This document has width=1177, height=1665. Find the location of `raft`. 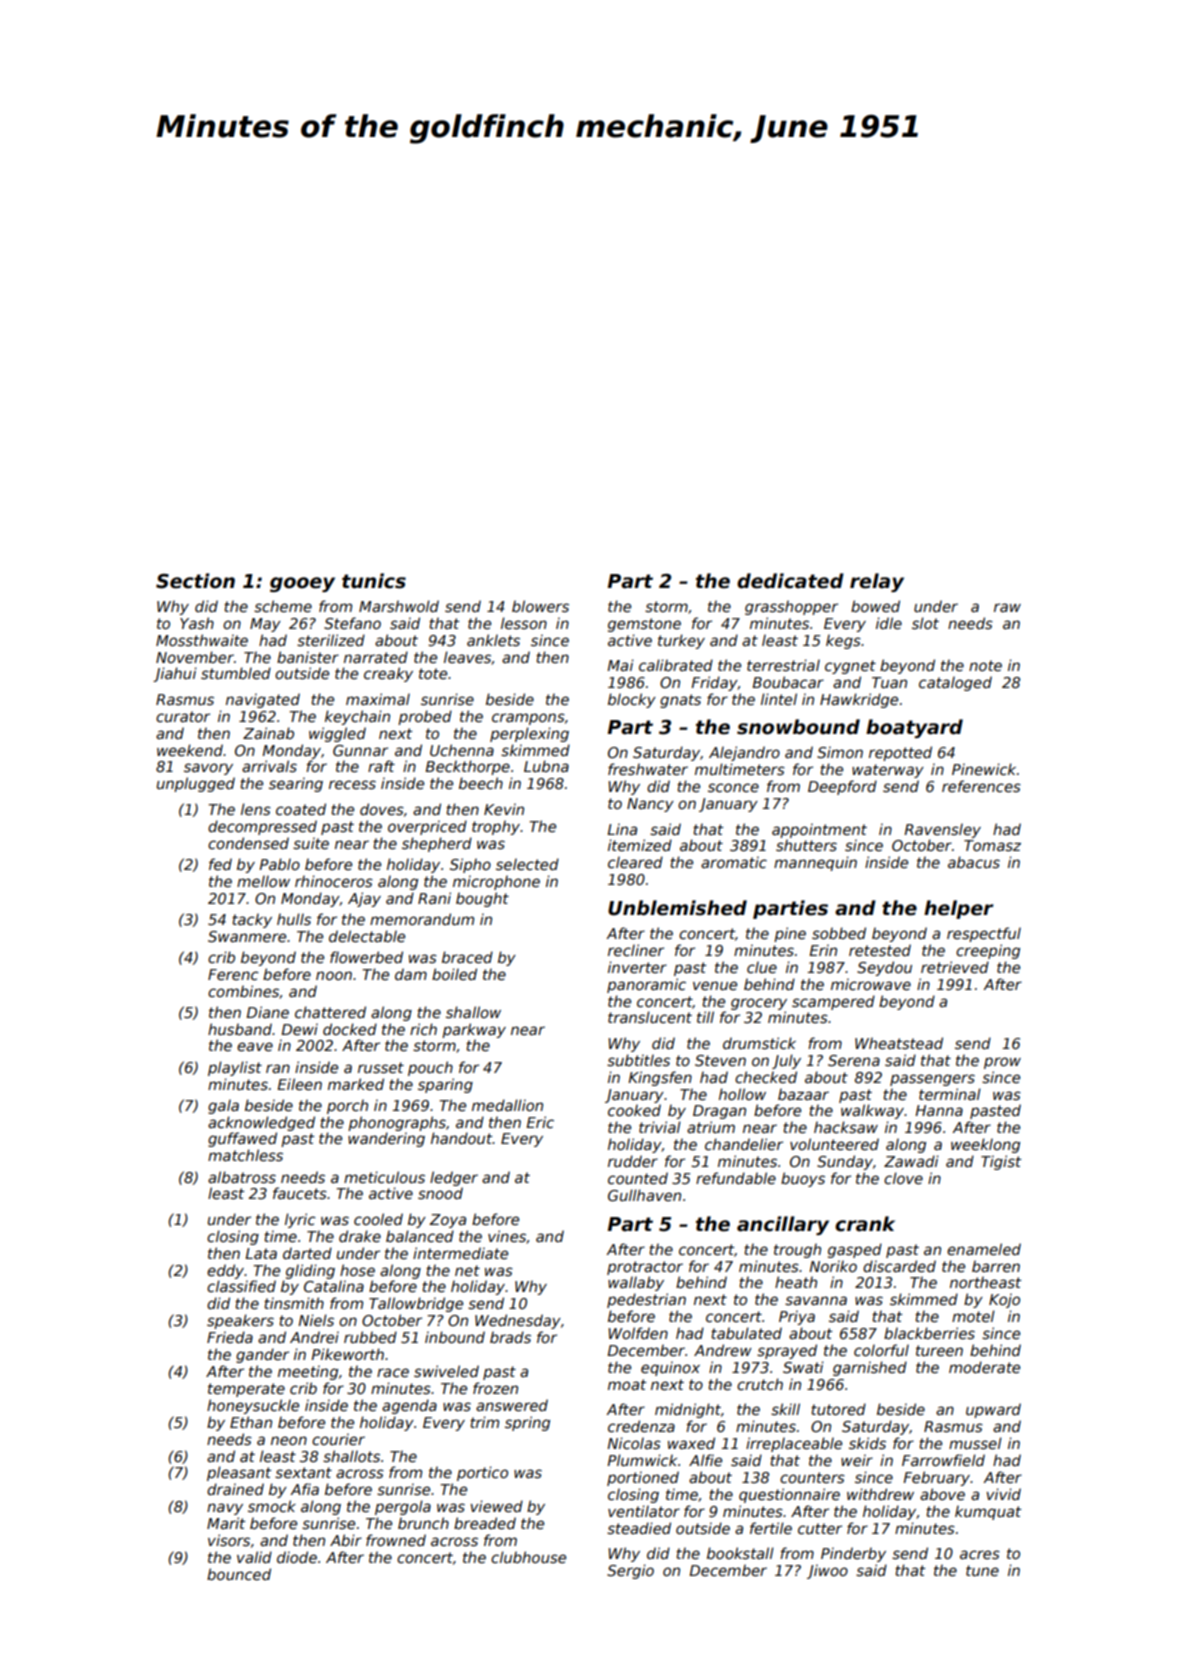

raft is located at coordinates (381, 766).
